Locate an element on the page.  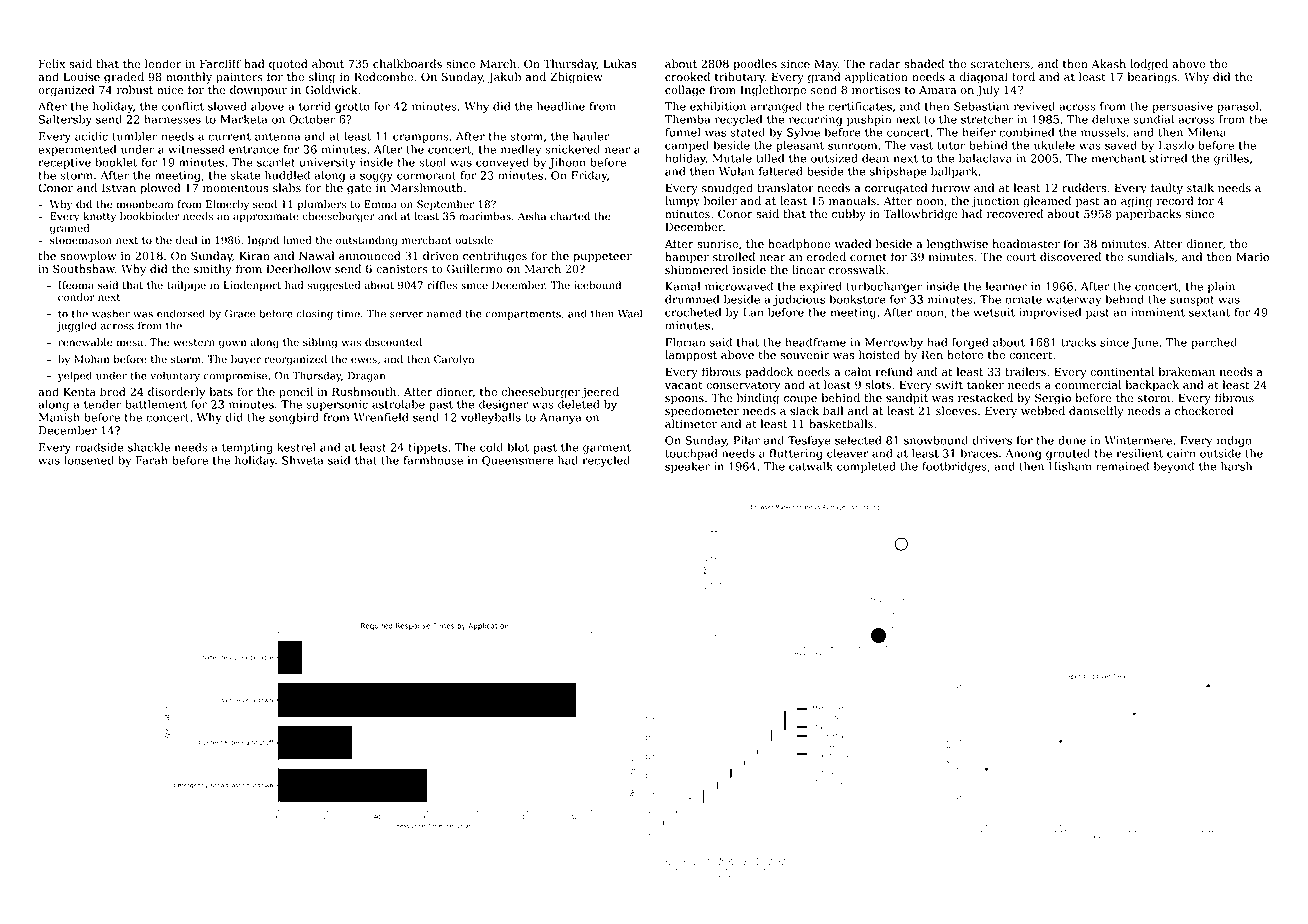
marimbas is located at coordinates (485, 216).
